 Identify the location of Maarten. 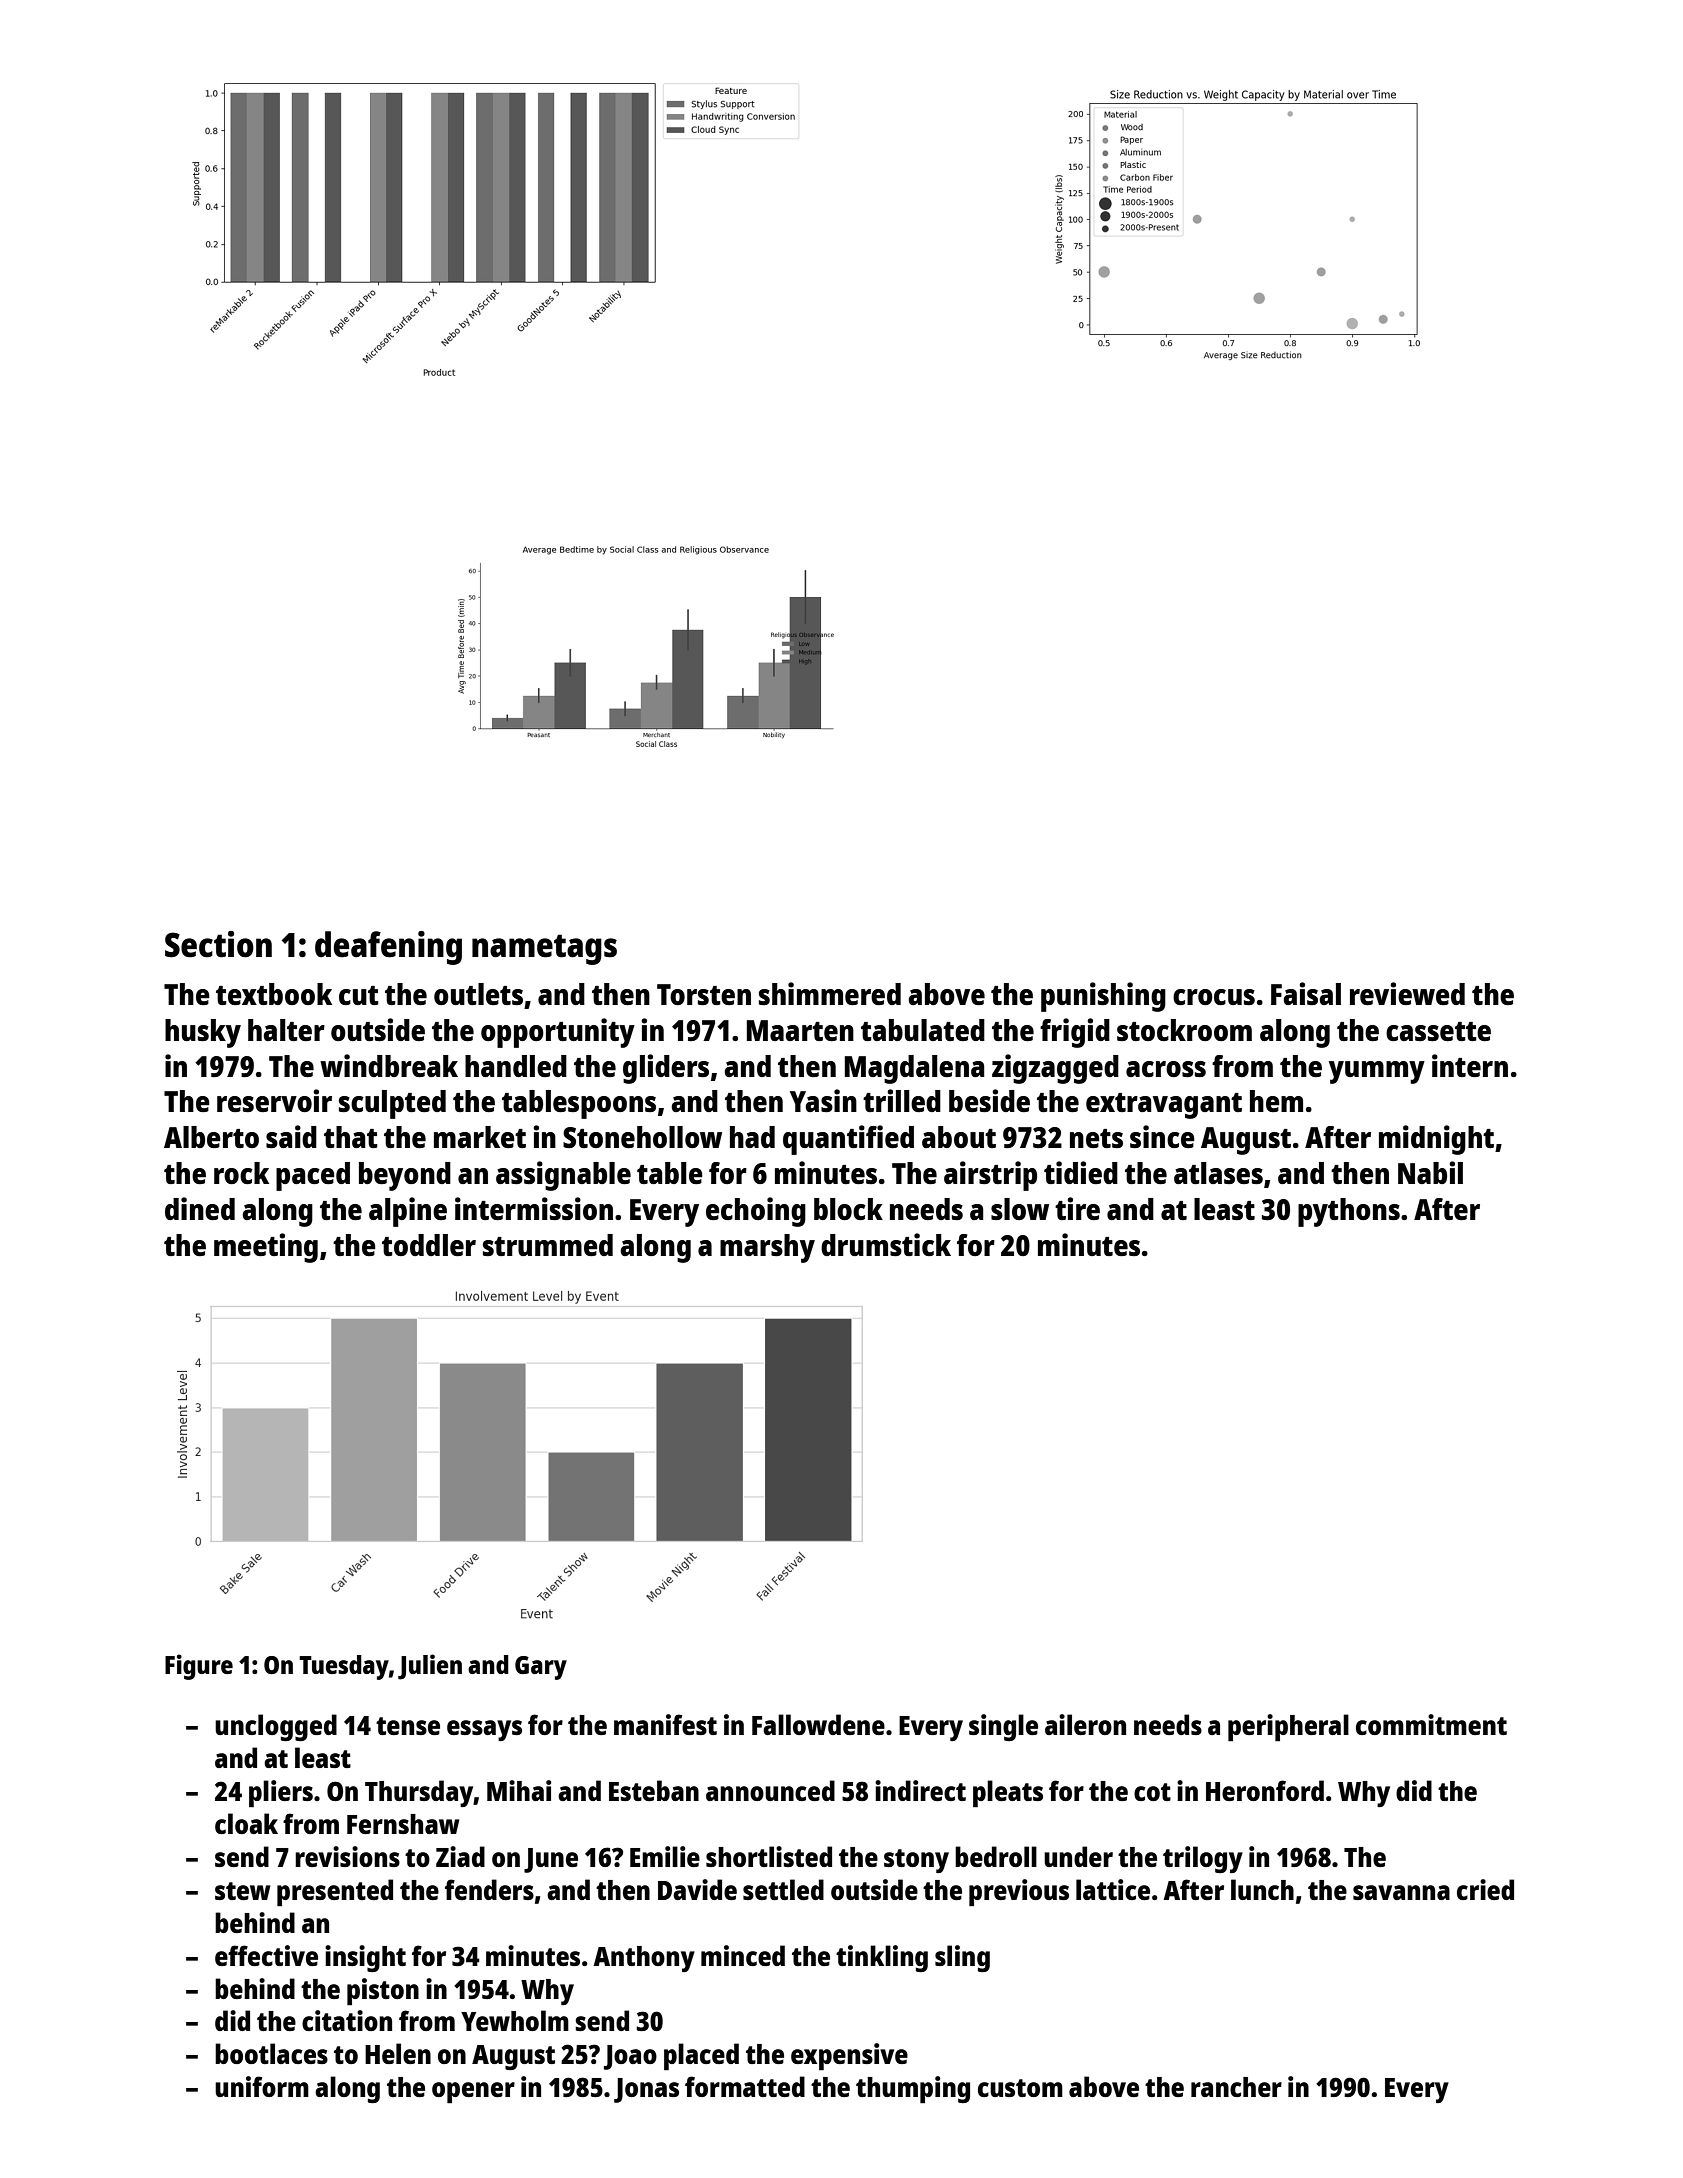
(800, 1030).
